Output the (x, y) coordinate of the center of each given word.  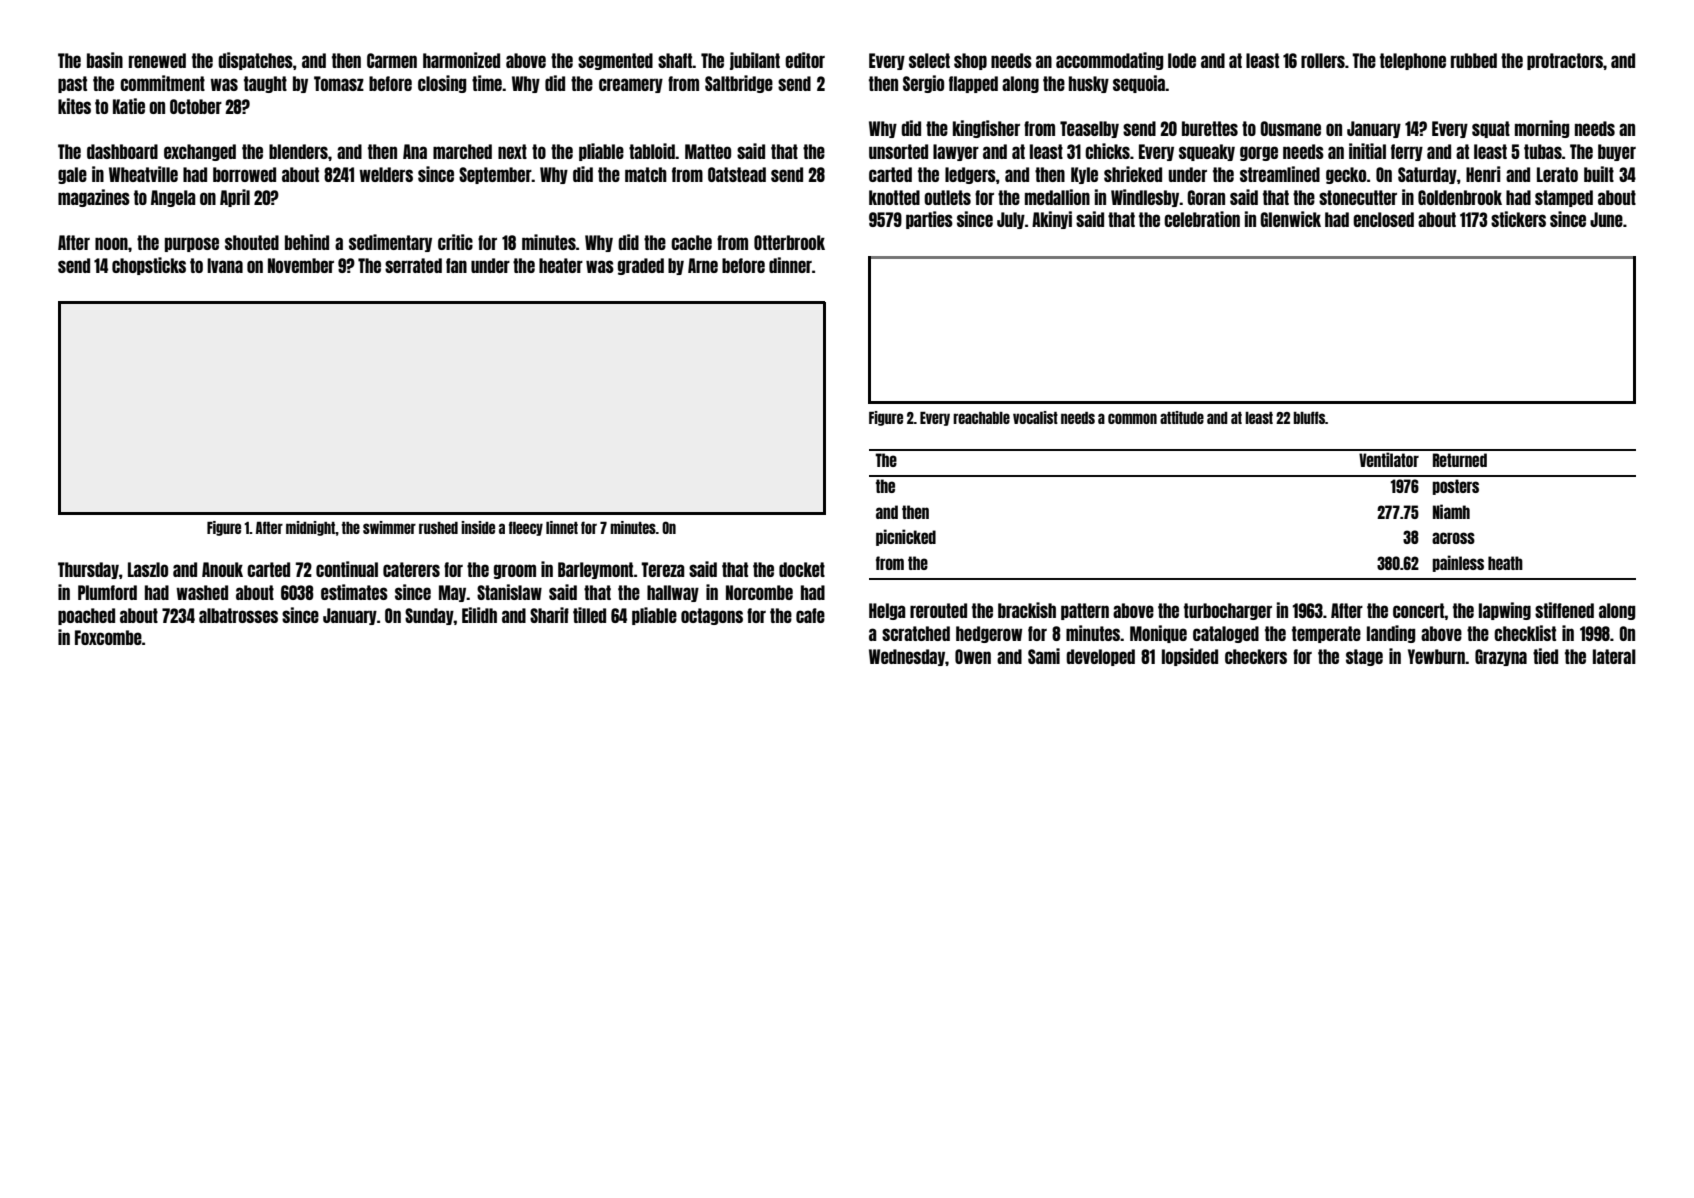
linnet (562, 527)
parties (929, 220)
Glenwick (1290, 219)
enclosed (1383, 219)
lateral (1614, 656)
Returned (1460, 460)
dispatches (255, 61)
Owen (973, 656)
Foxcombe (108, 637)
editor (805, 60)
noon (111, 243)
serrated (413, 265)
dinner (790, 265)
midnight (310, 528)
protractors (1565, 61)
